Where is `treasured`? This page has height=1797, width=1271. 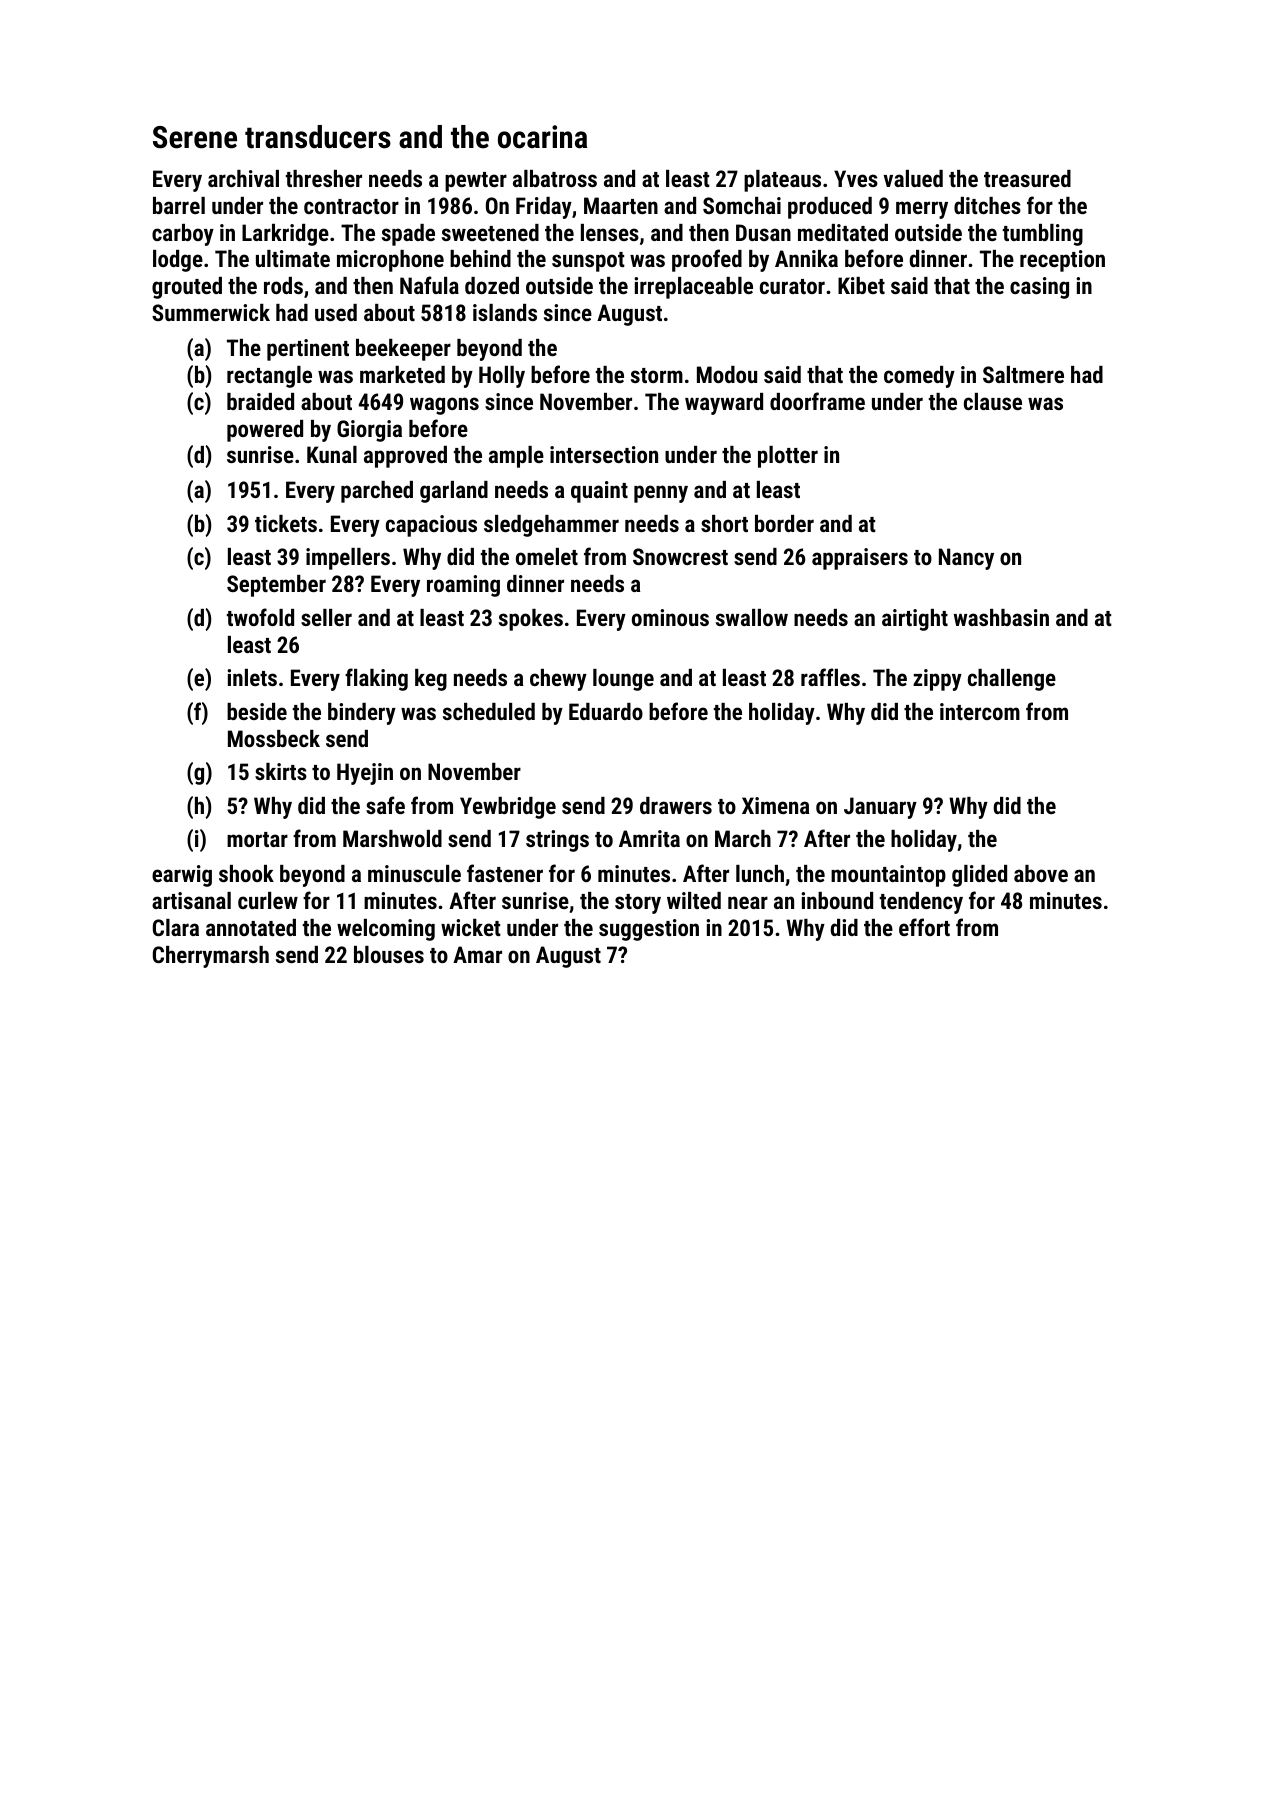 treasured is located at coordinates (1027, 178).
